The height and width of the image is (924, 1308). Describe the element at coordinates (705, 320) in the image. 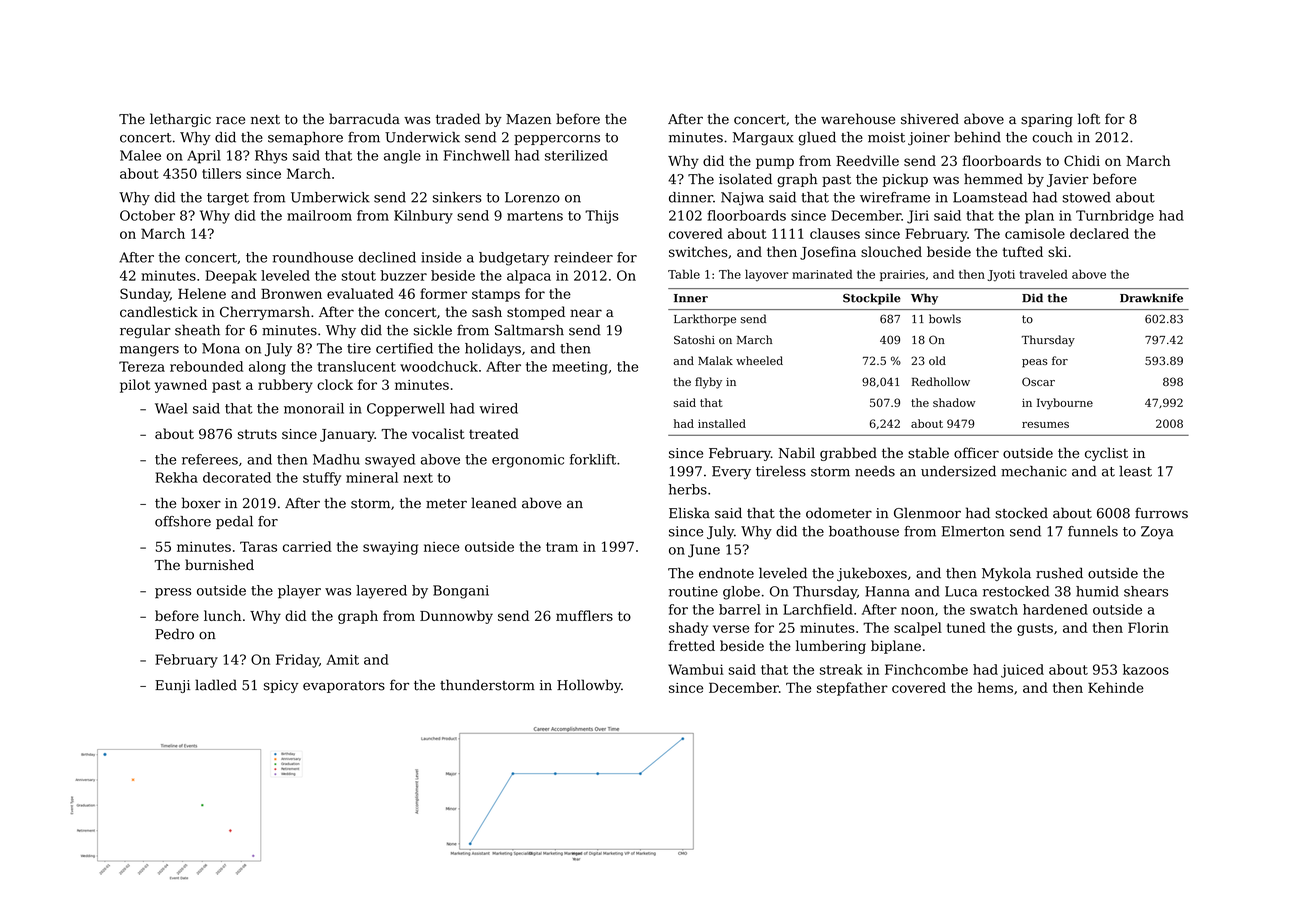

I see `Larkthorpe` at that location.
